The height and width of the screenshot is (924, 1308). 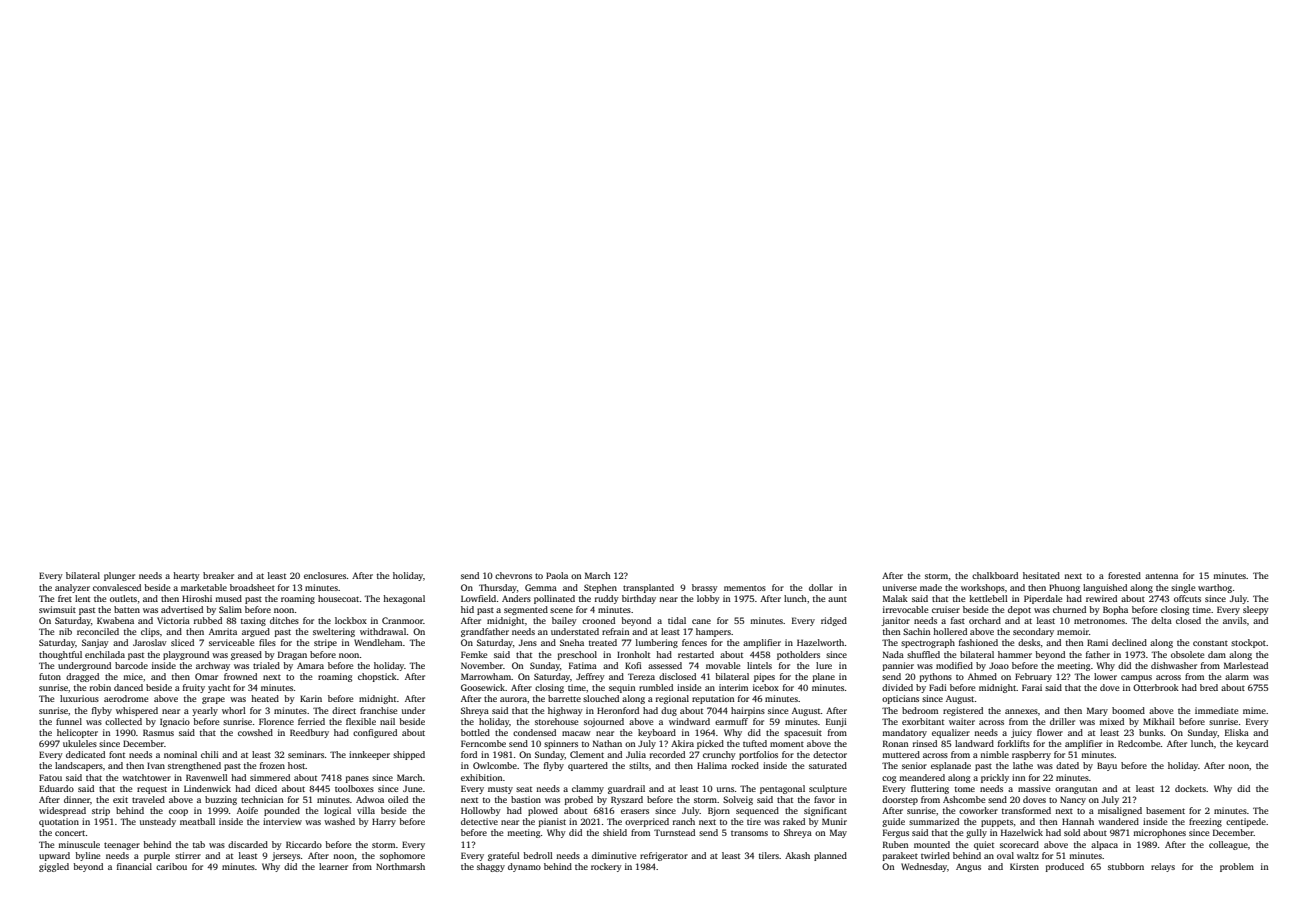 What do you see at coordinates (923, 654) in the screenshot?
I see `shuffled` at bounding box center [923, 654].
